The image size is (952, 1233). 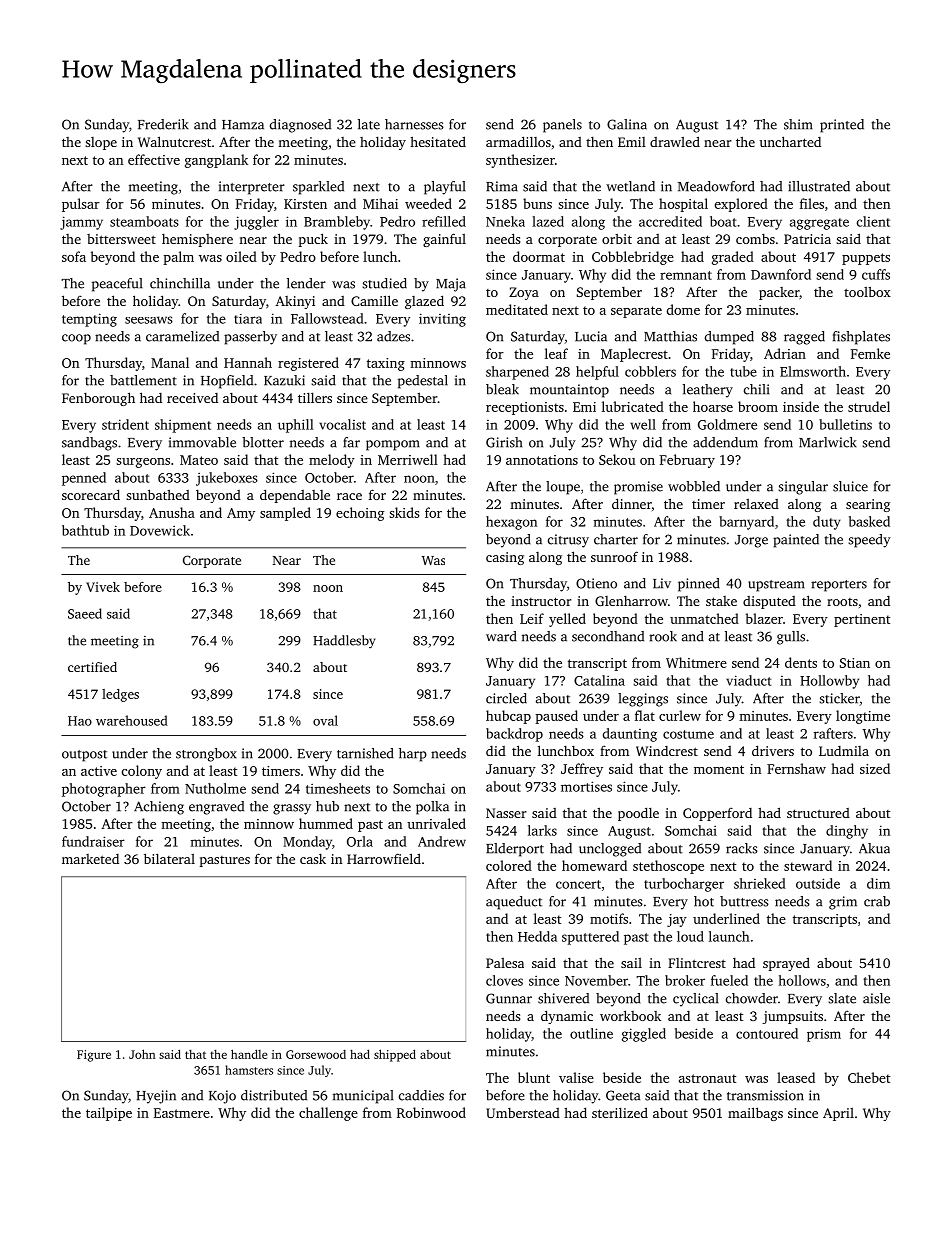 What do you see at coordinates (442, 320) in the screenshot?
I see `inviting` at bounding box center [442, 320].
